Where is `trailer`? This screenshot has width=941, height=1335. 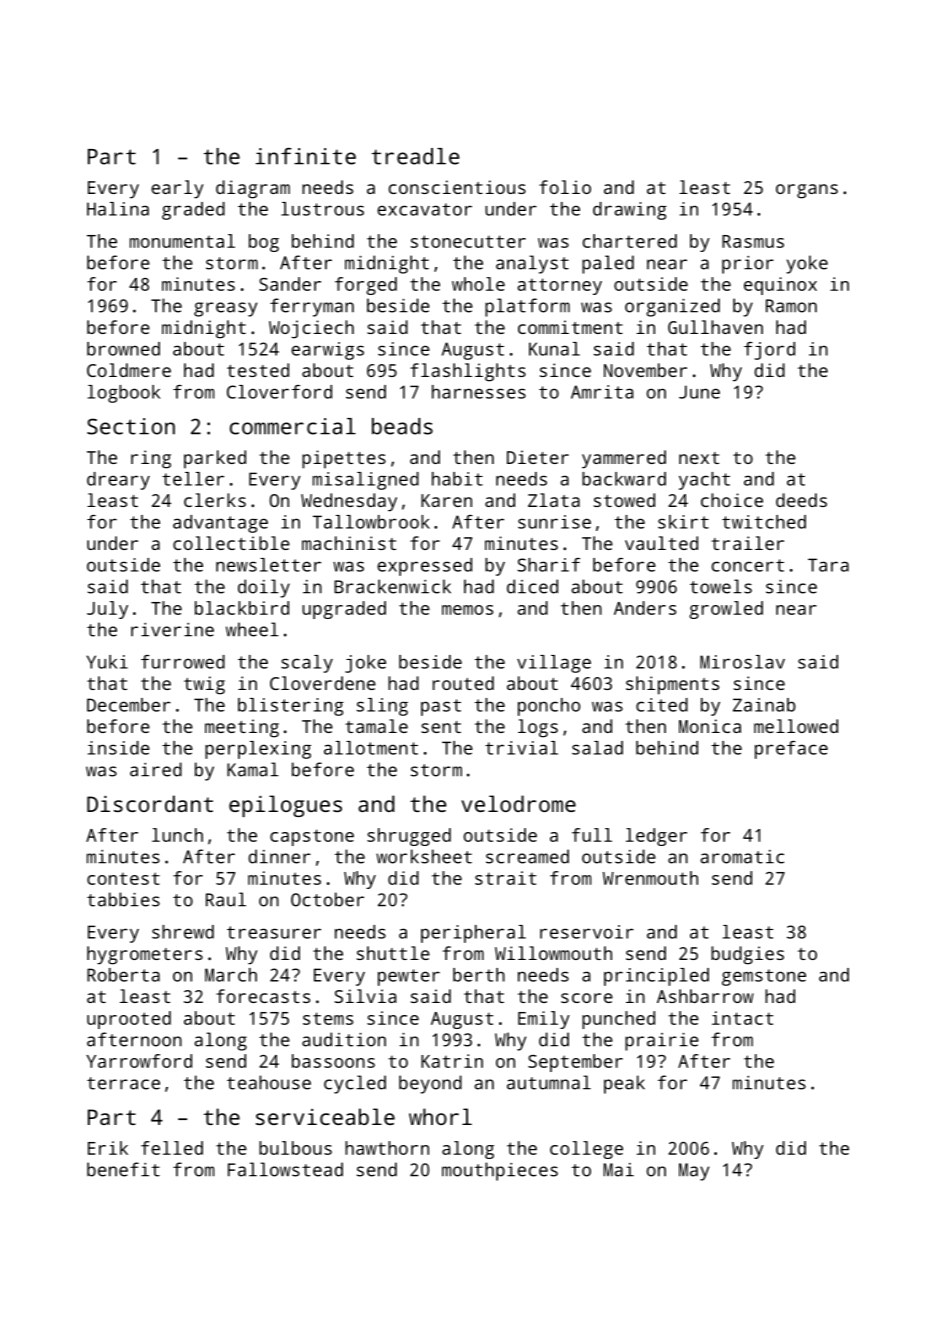 trailer is located at coordinates (747, 543).
